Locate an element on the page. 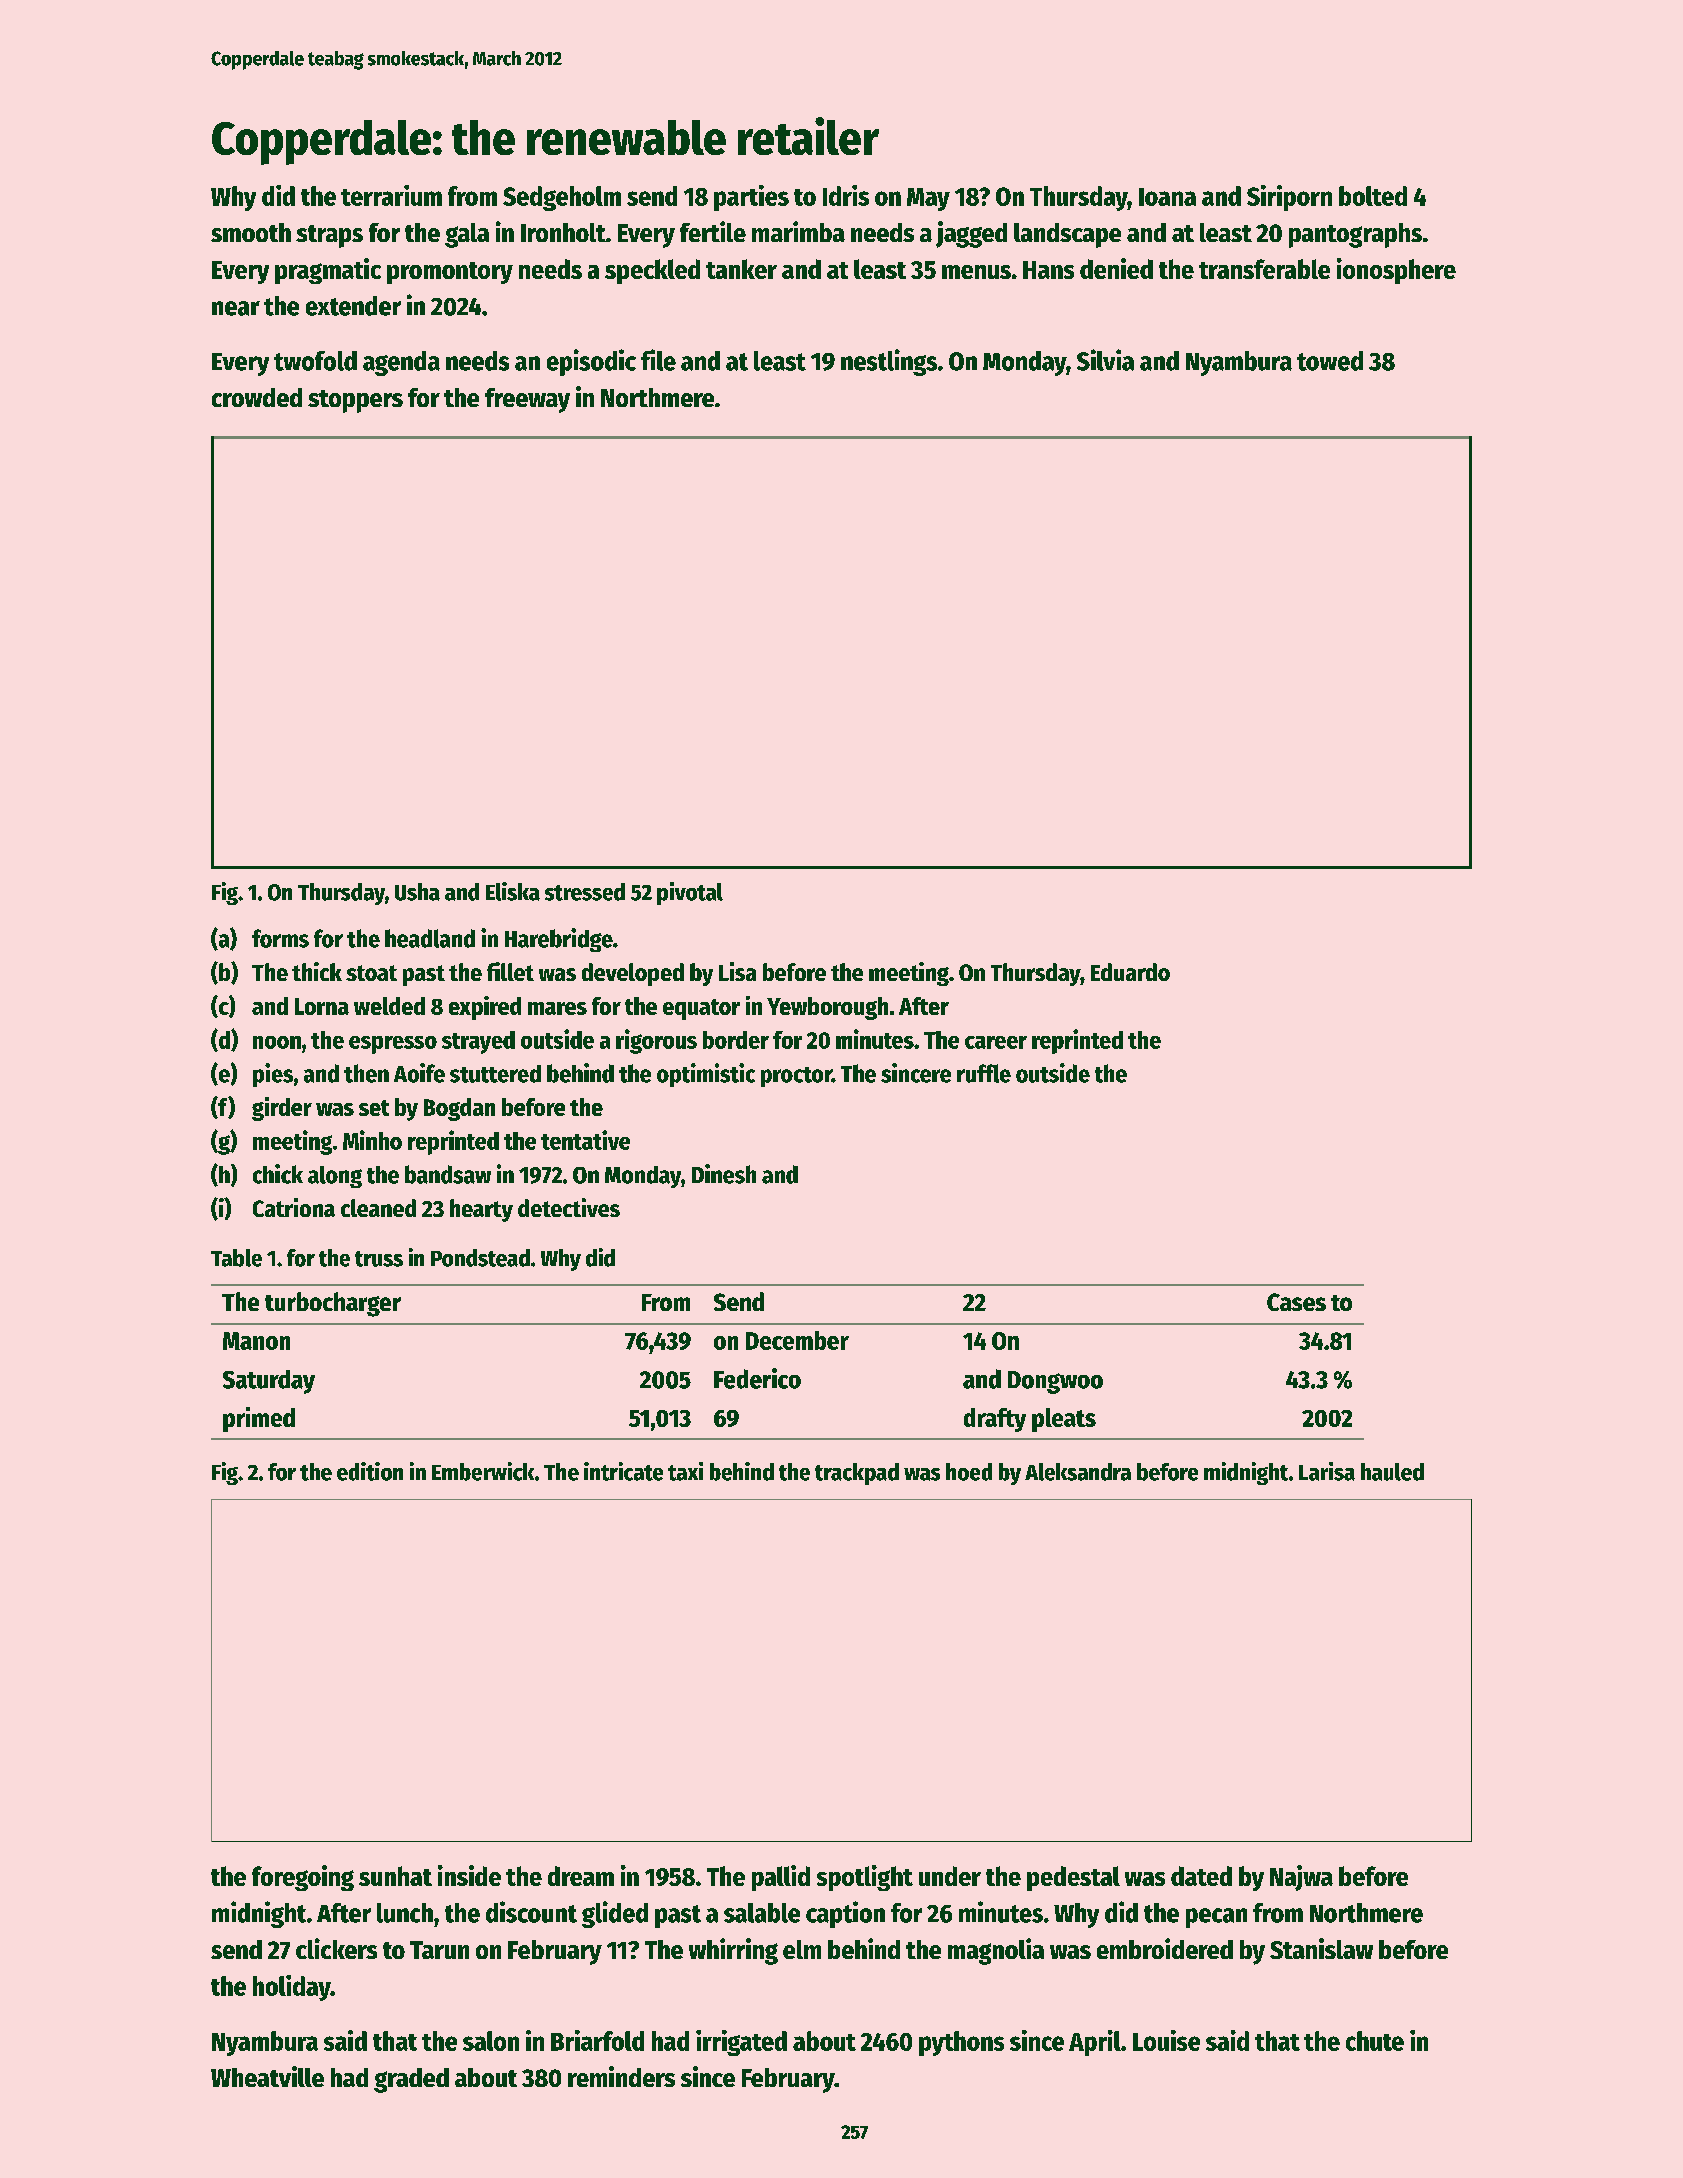  Dinesh is located at coordinates (724, 1174).
